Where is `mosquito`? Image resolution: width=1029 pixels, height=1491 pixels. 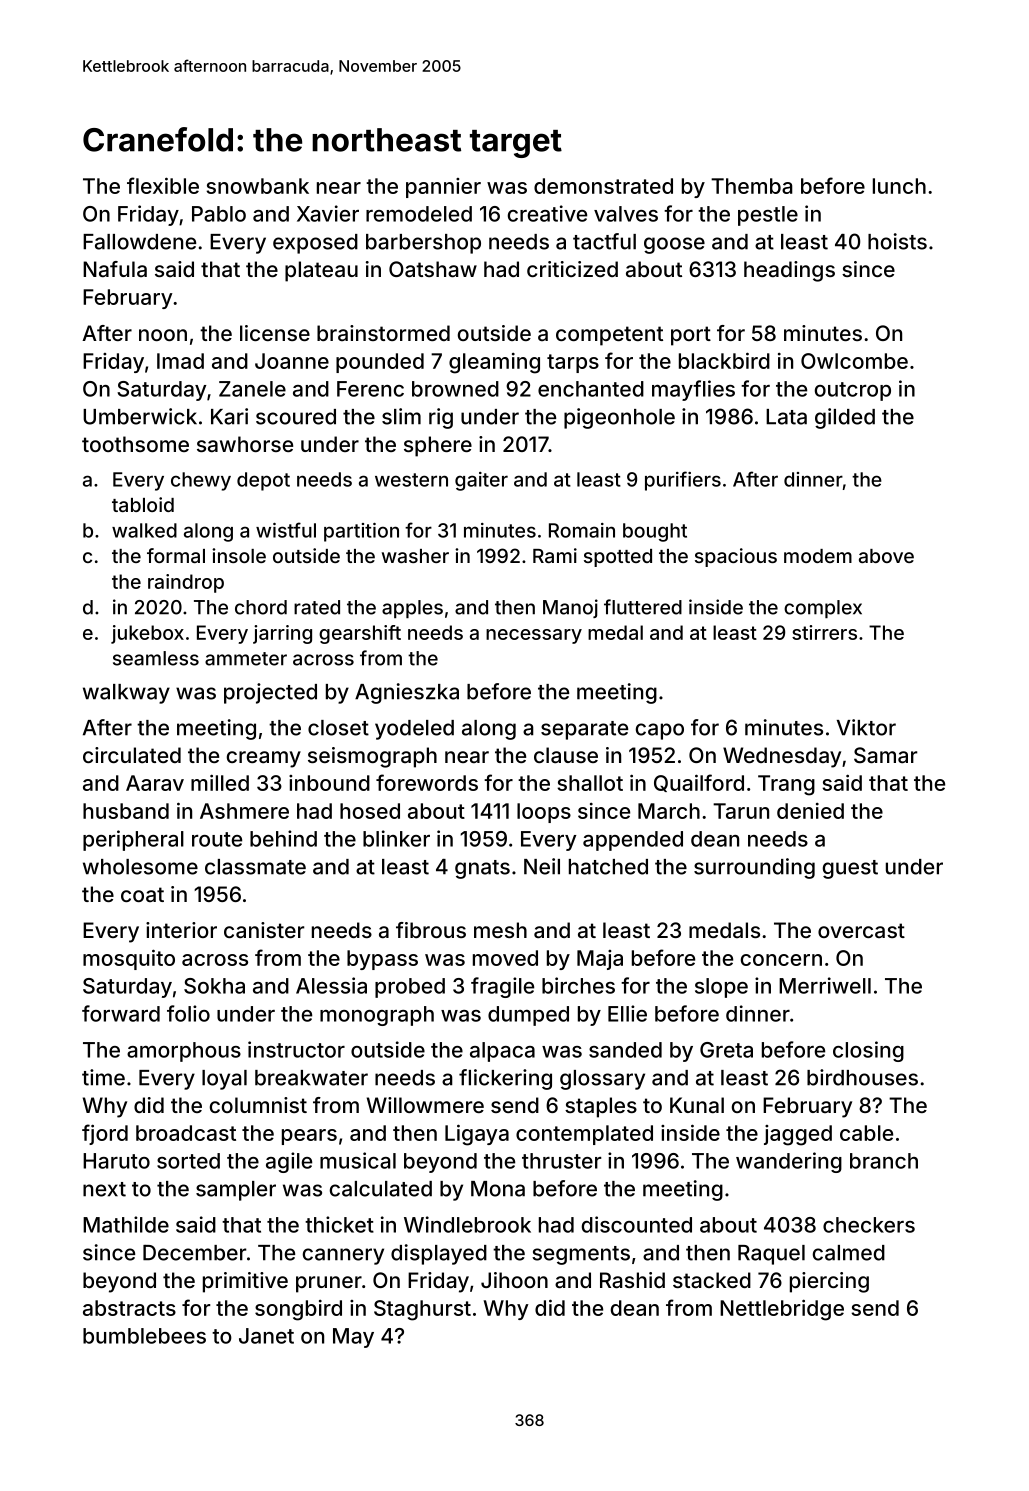
mosquito is located at coordinates (129, 959).
